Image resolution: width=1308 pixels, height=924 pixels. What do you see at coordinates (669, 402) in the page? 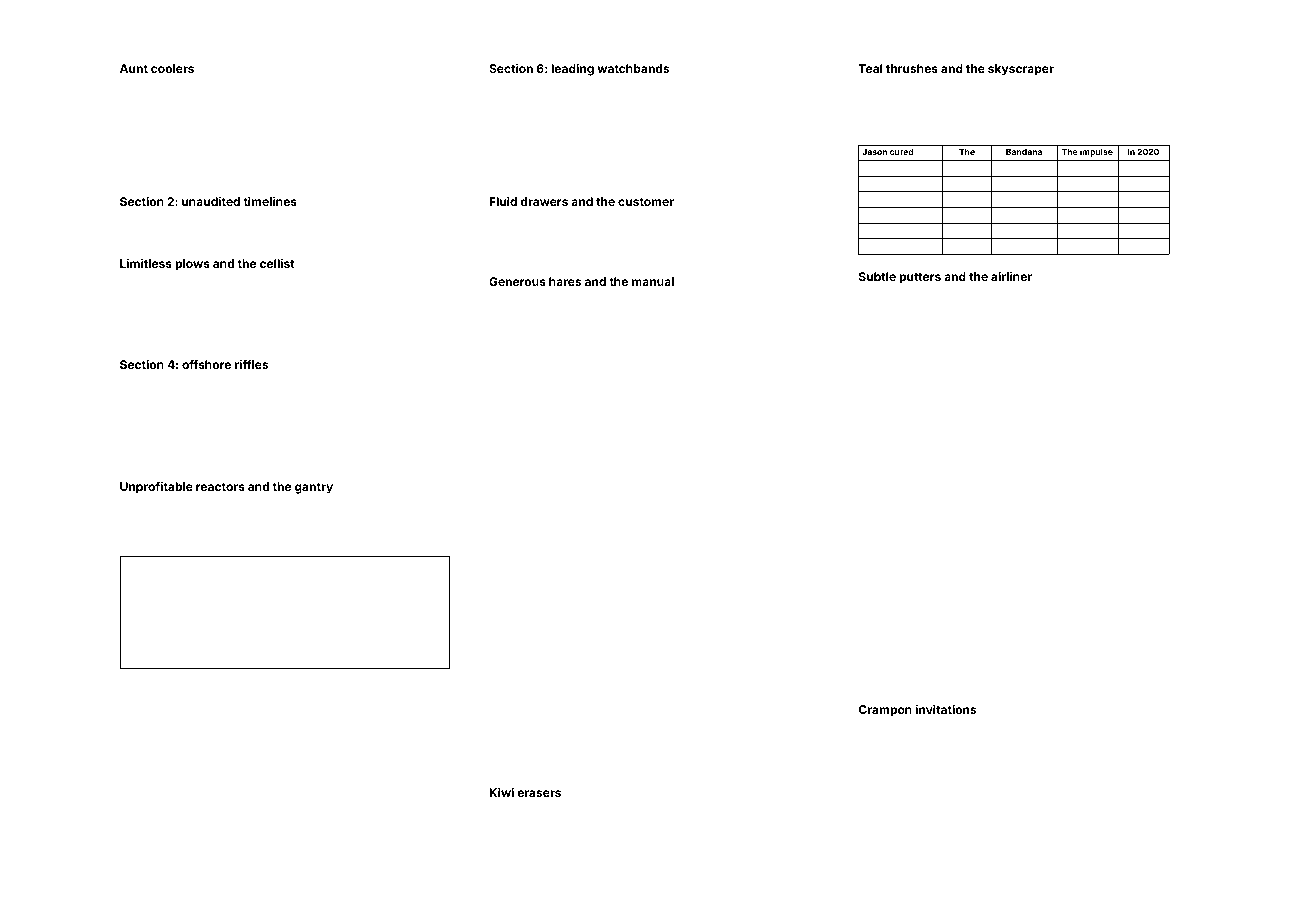
I see `cleavers` at bounding box center [669, 402].
